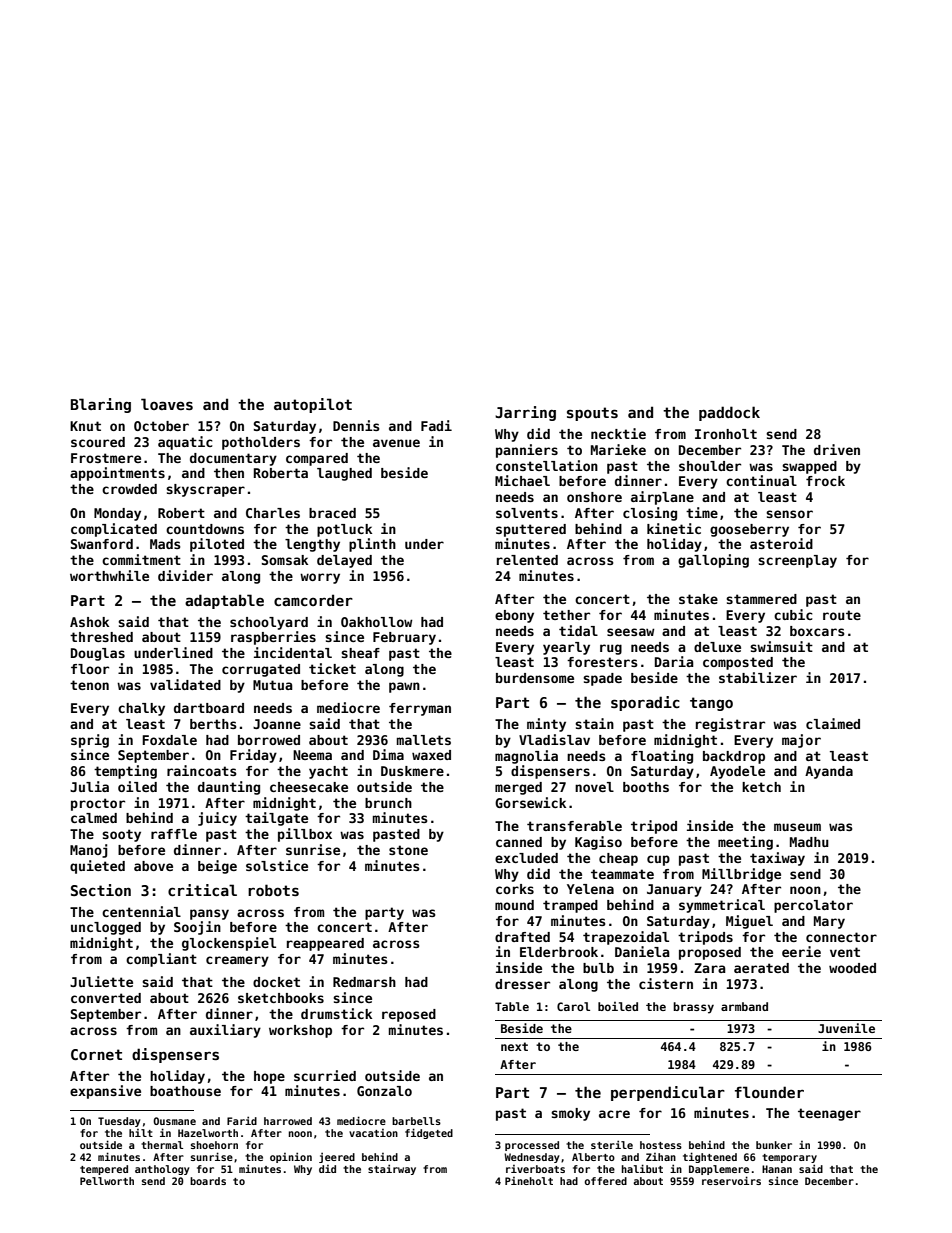 The width and height of the document is (952, 1233). Describe the element at coordinates (698, 599) in the document. I see `stake` at that location.
